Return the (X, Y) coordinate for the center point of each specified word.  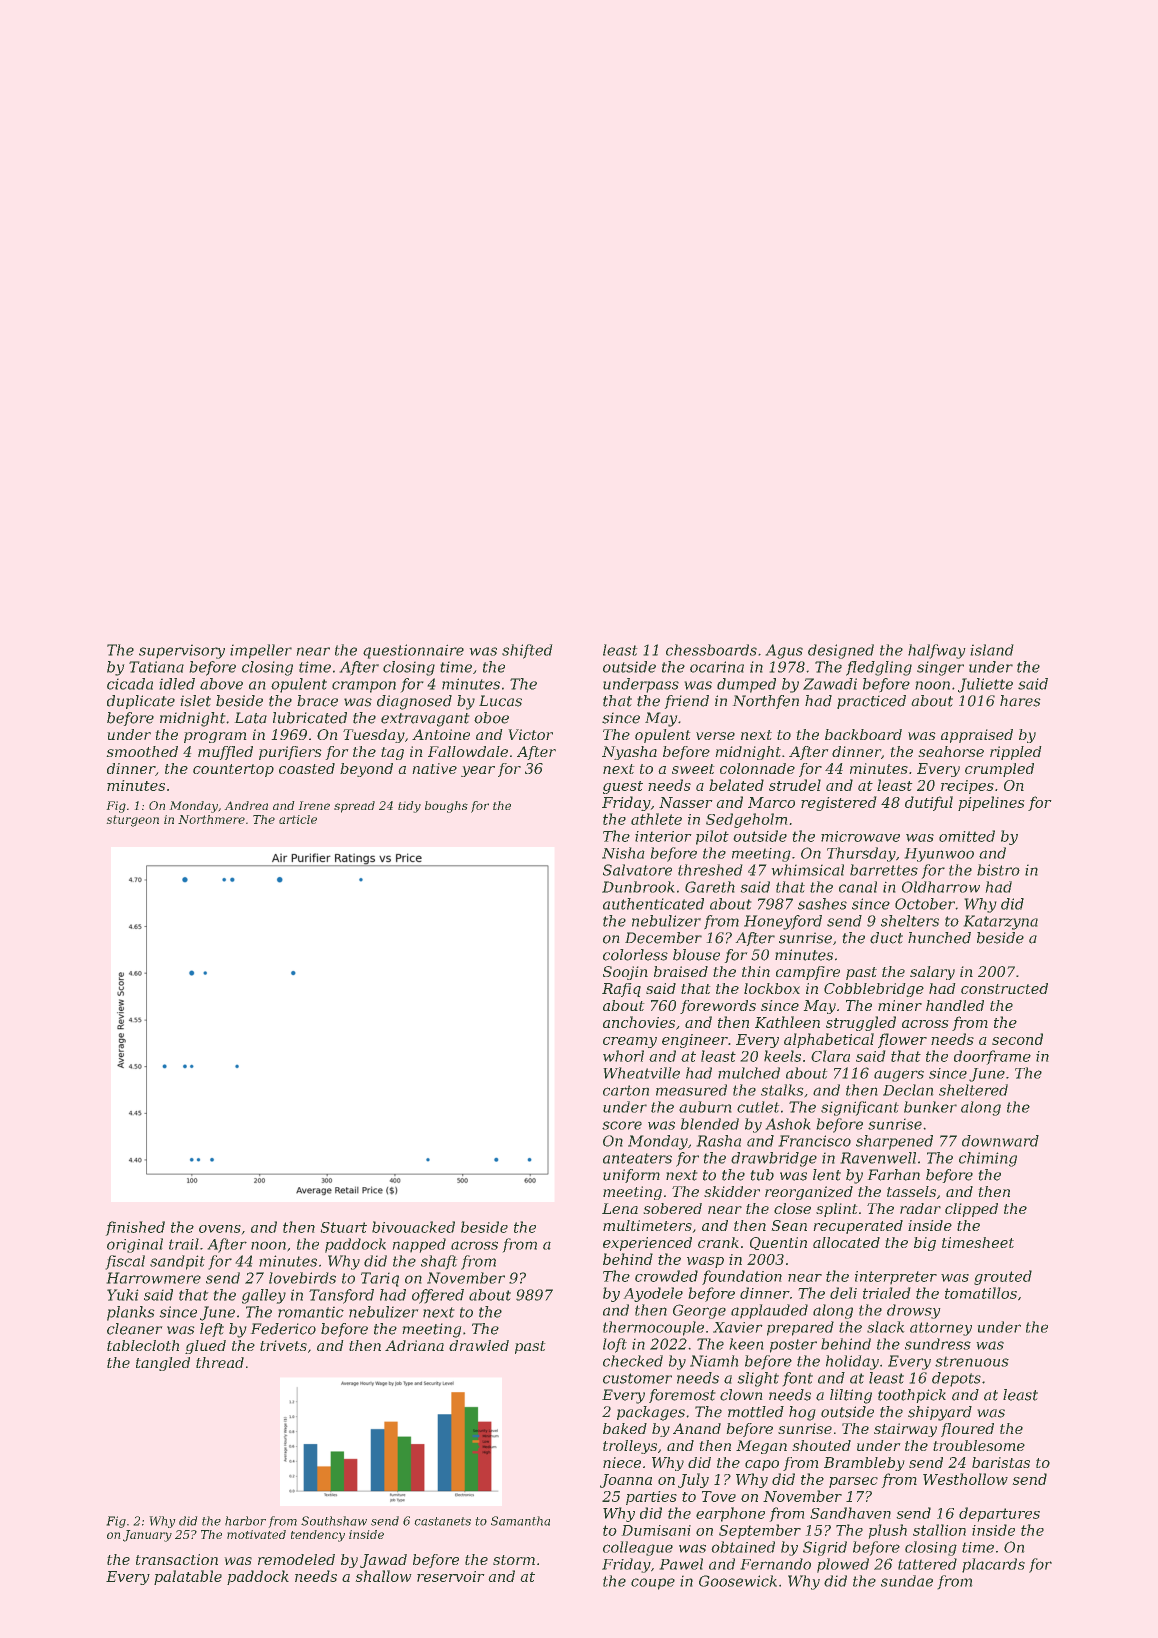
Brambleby (864, 1464)
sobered (672, 1208)
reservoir (451, 1576)
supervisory (182, 651)
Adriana (414, 1345)
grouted (1003, 1277)
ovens (220, 1229)
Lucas (500, 701)
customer (637, 1378)
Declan (908, 1090)
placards (993, 1565)
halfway (937, 651)
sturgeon (132, 821)
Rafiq (621, 990)
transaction (177, 1559)
